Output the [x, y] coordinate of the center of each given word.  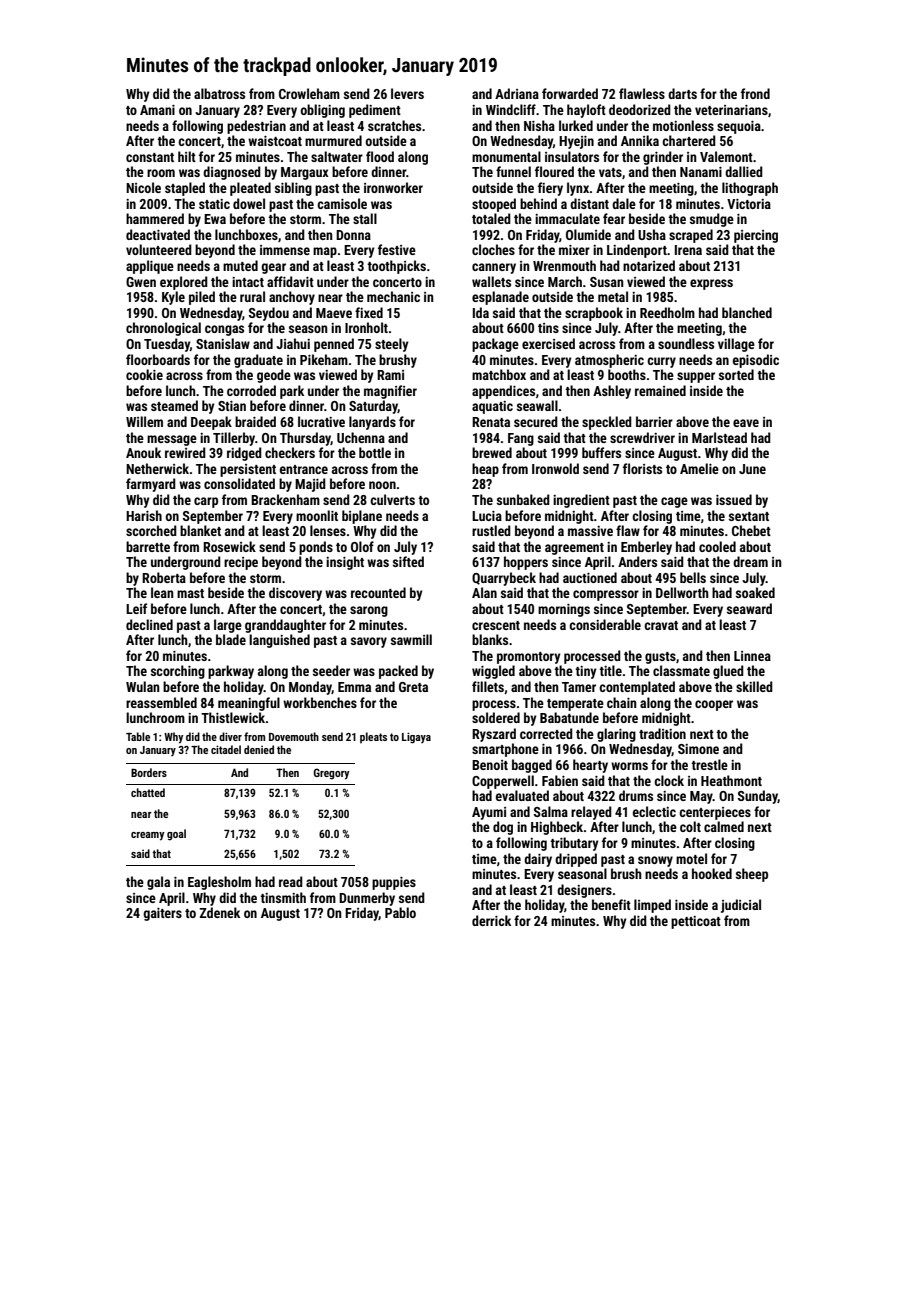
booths [627, 374]
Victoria [749, 204]
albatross [219, 93]
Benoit [490, 765]
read [291, 881]
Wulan [143, 686]
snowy [655, 861]
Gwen [141, 282]
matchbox [499, 374]
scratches [394, 125]
